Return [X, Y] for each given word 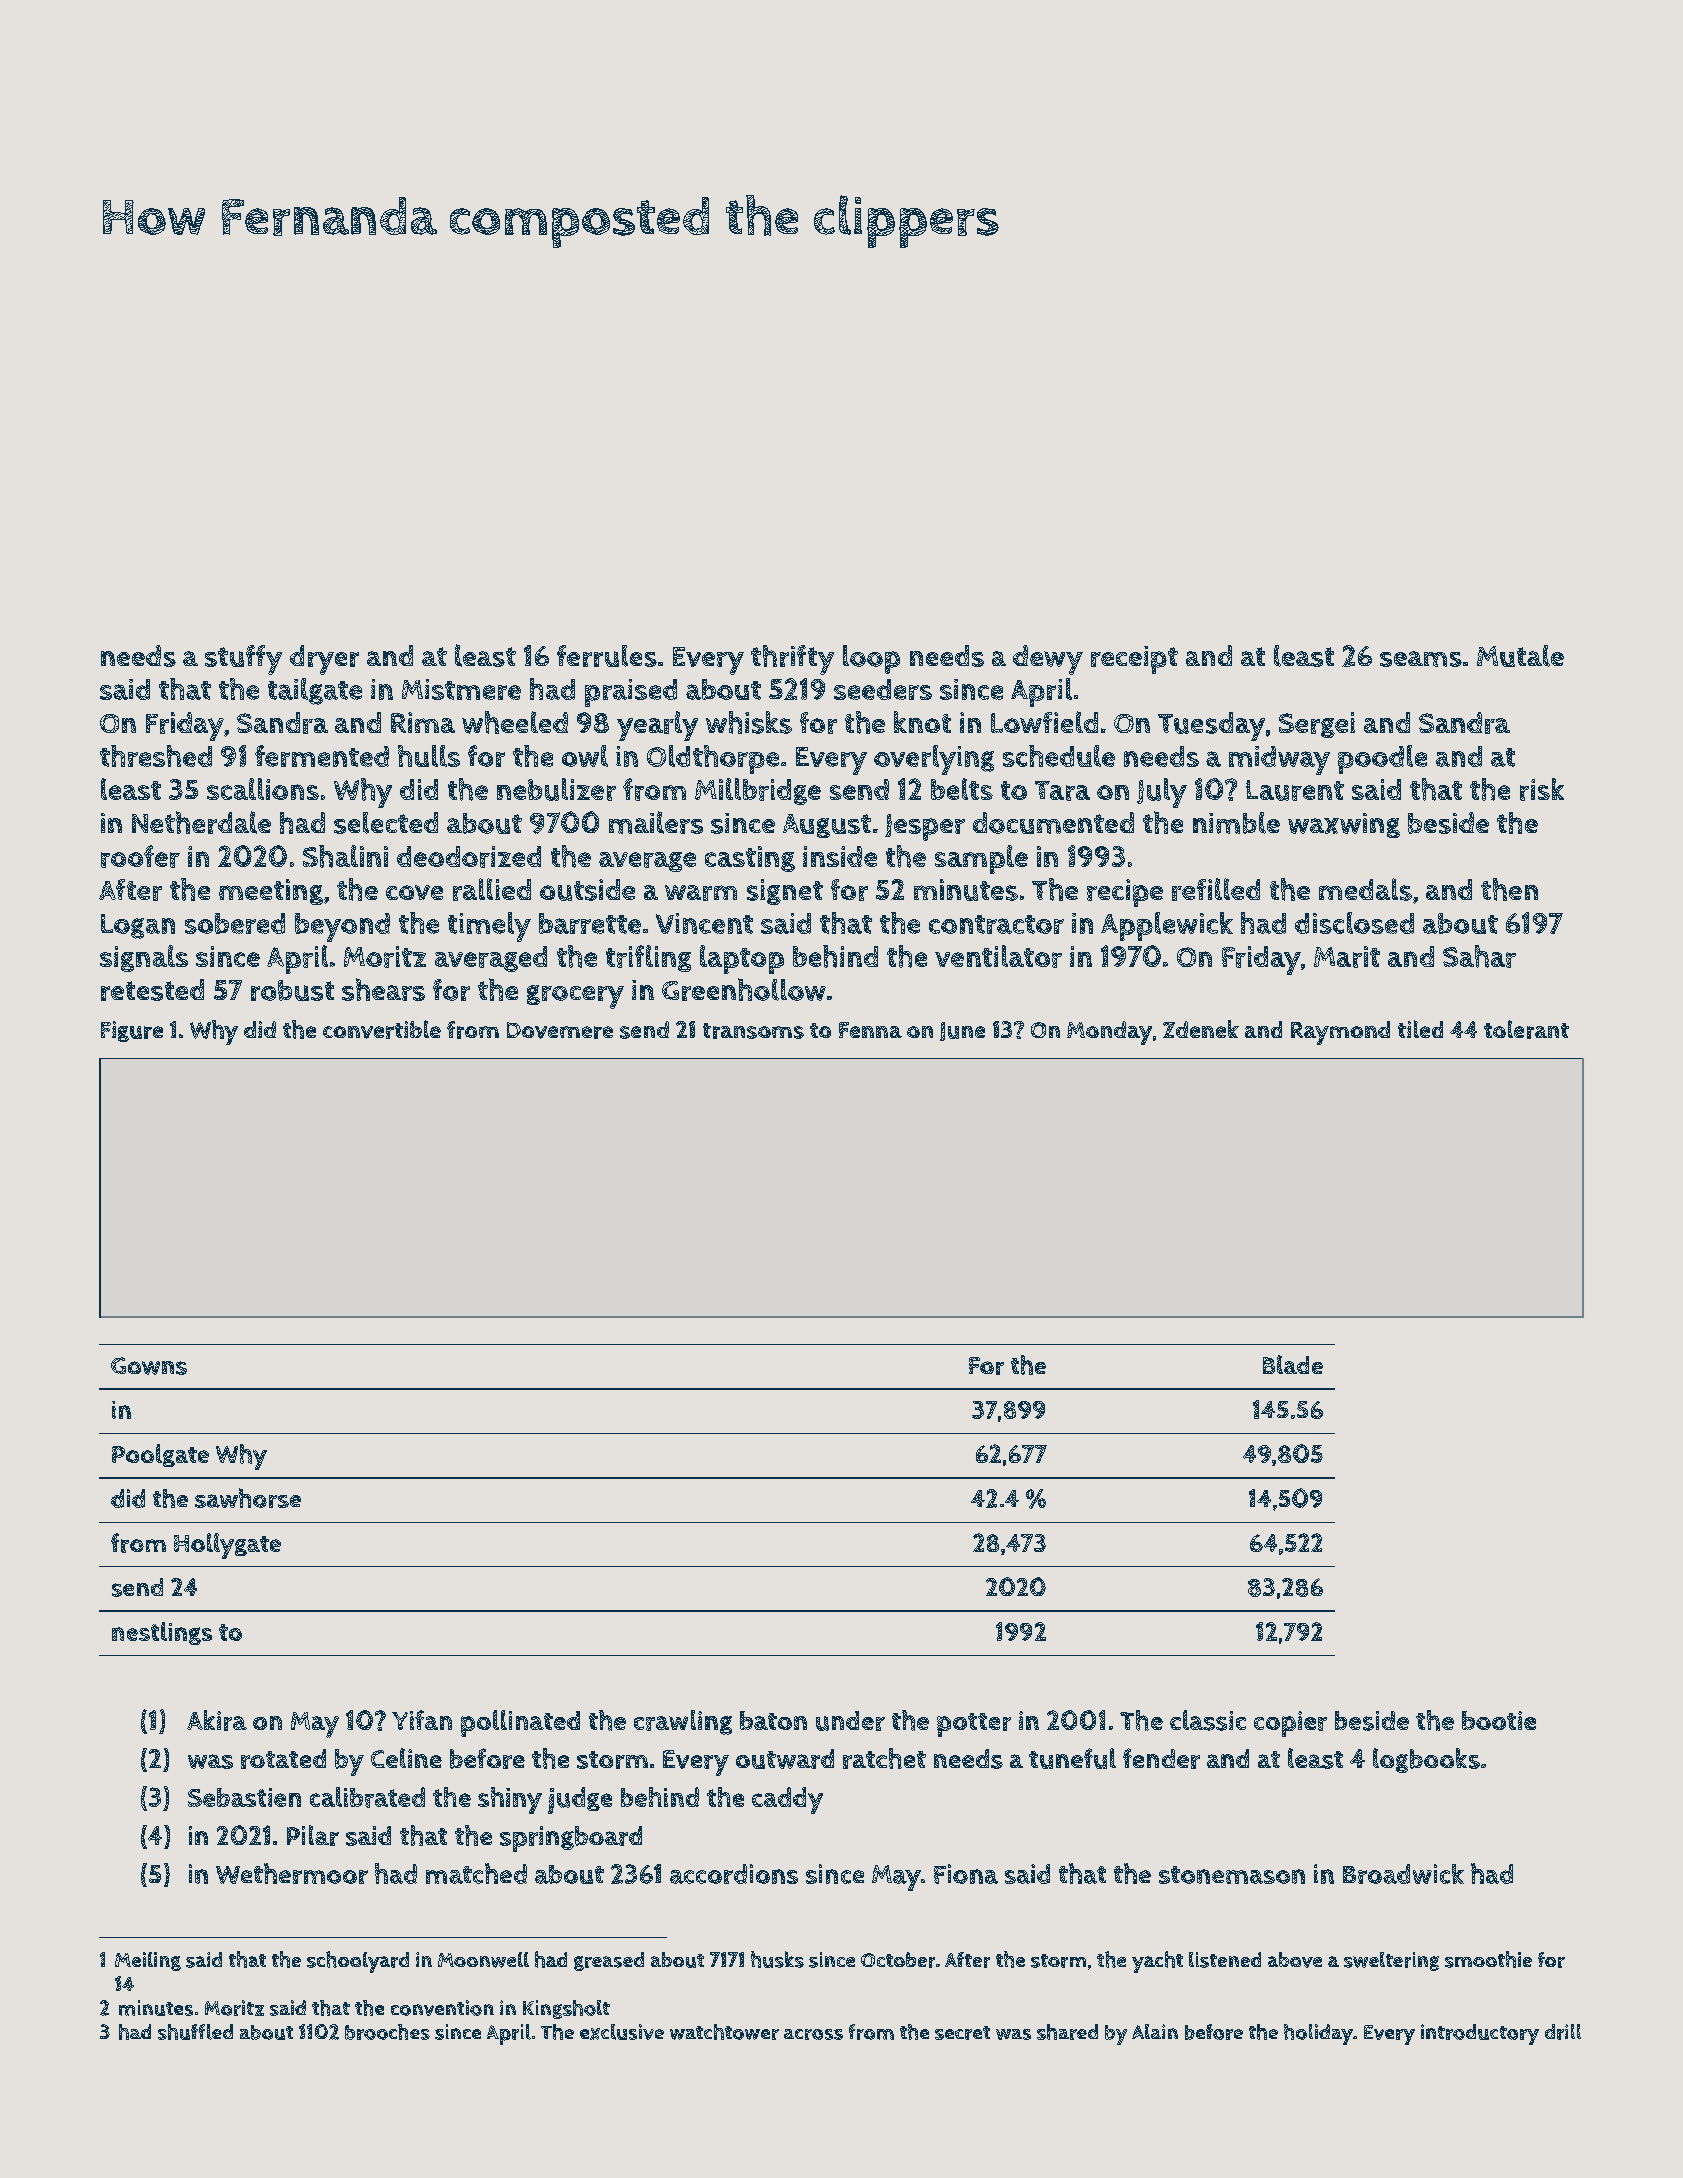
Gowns [149, 1366]
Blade [1293, 1364]
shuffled [195, 2032]
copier [1290, 1724]
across [813, 2034]
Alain [1155, 2031]
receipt [1134, 660]
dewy [1048, 660]
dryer [324, 660]
